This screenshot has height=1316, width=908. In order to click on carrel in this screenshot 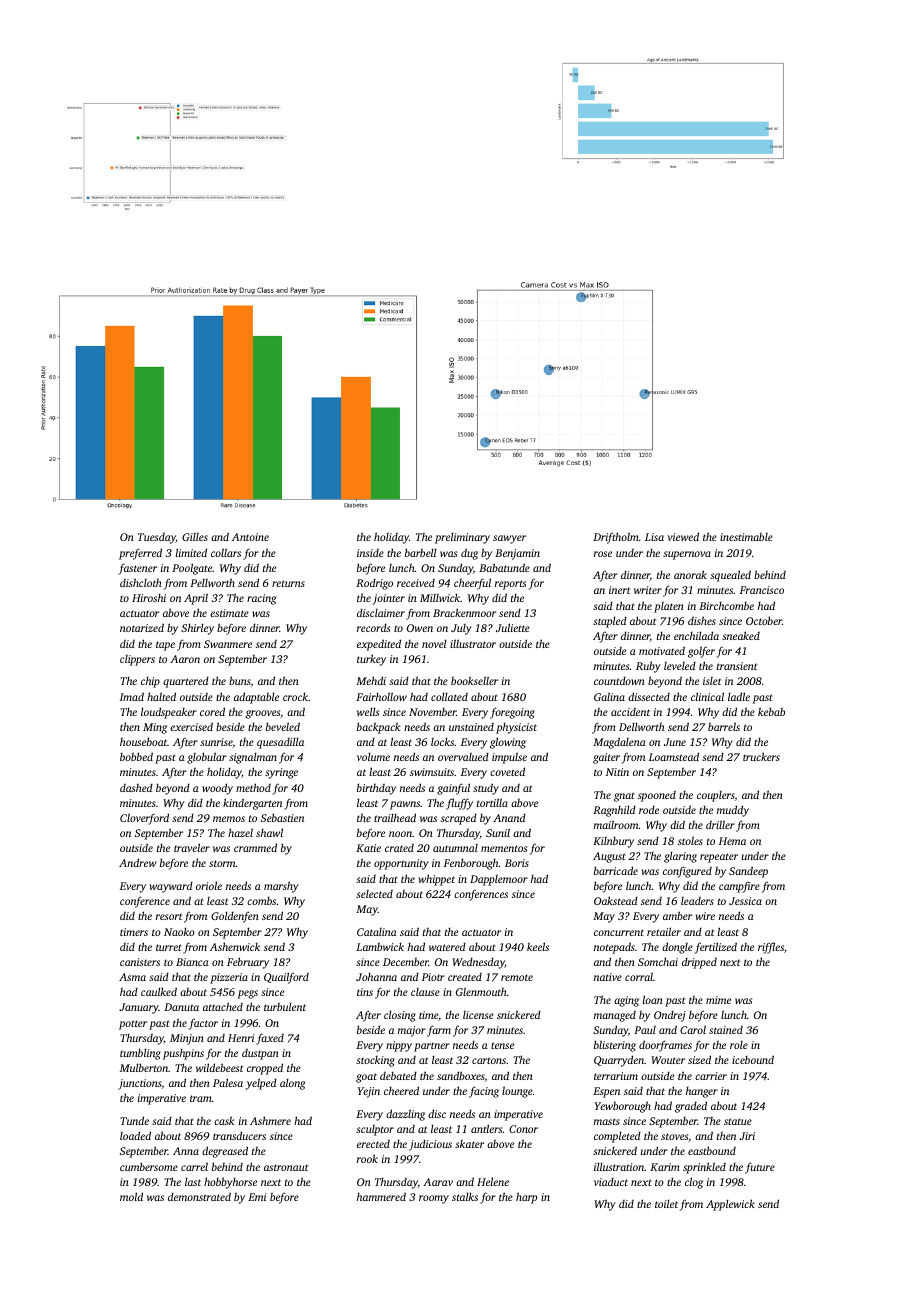, I will do `click(194, 1166)`.
